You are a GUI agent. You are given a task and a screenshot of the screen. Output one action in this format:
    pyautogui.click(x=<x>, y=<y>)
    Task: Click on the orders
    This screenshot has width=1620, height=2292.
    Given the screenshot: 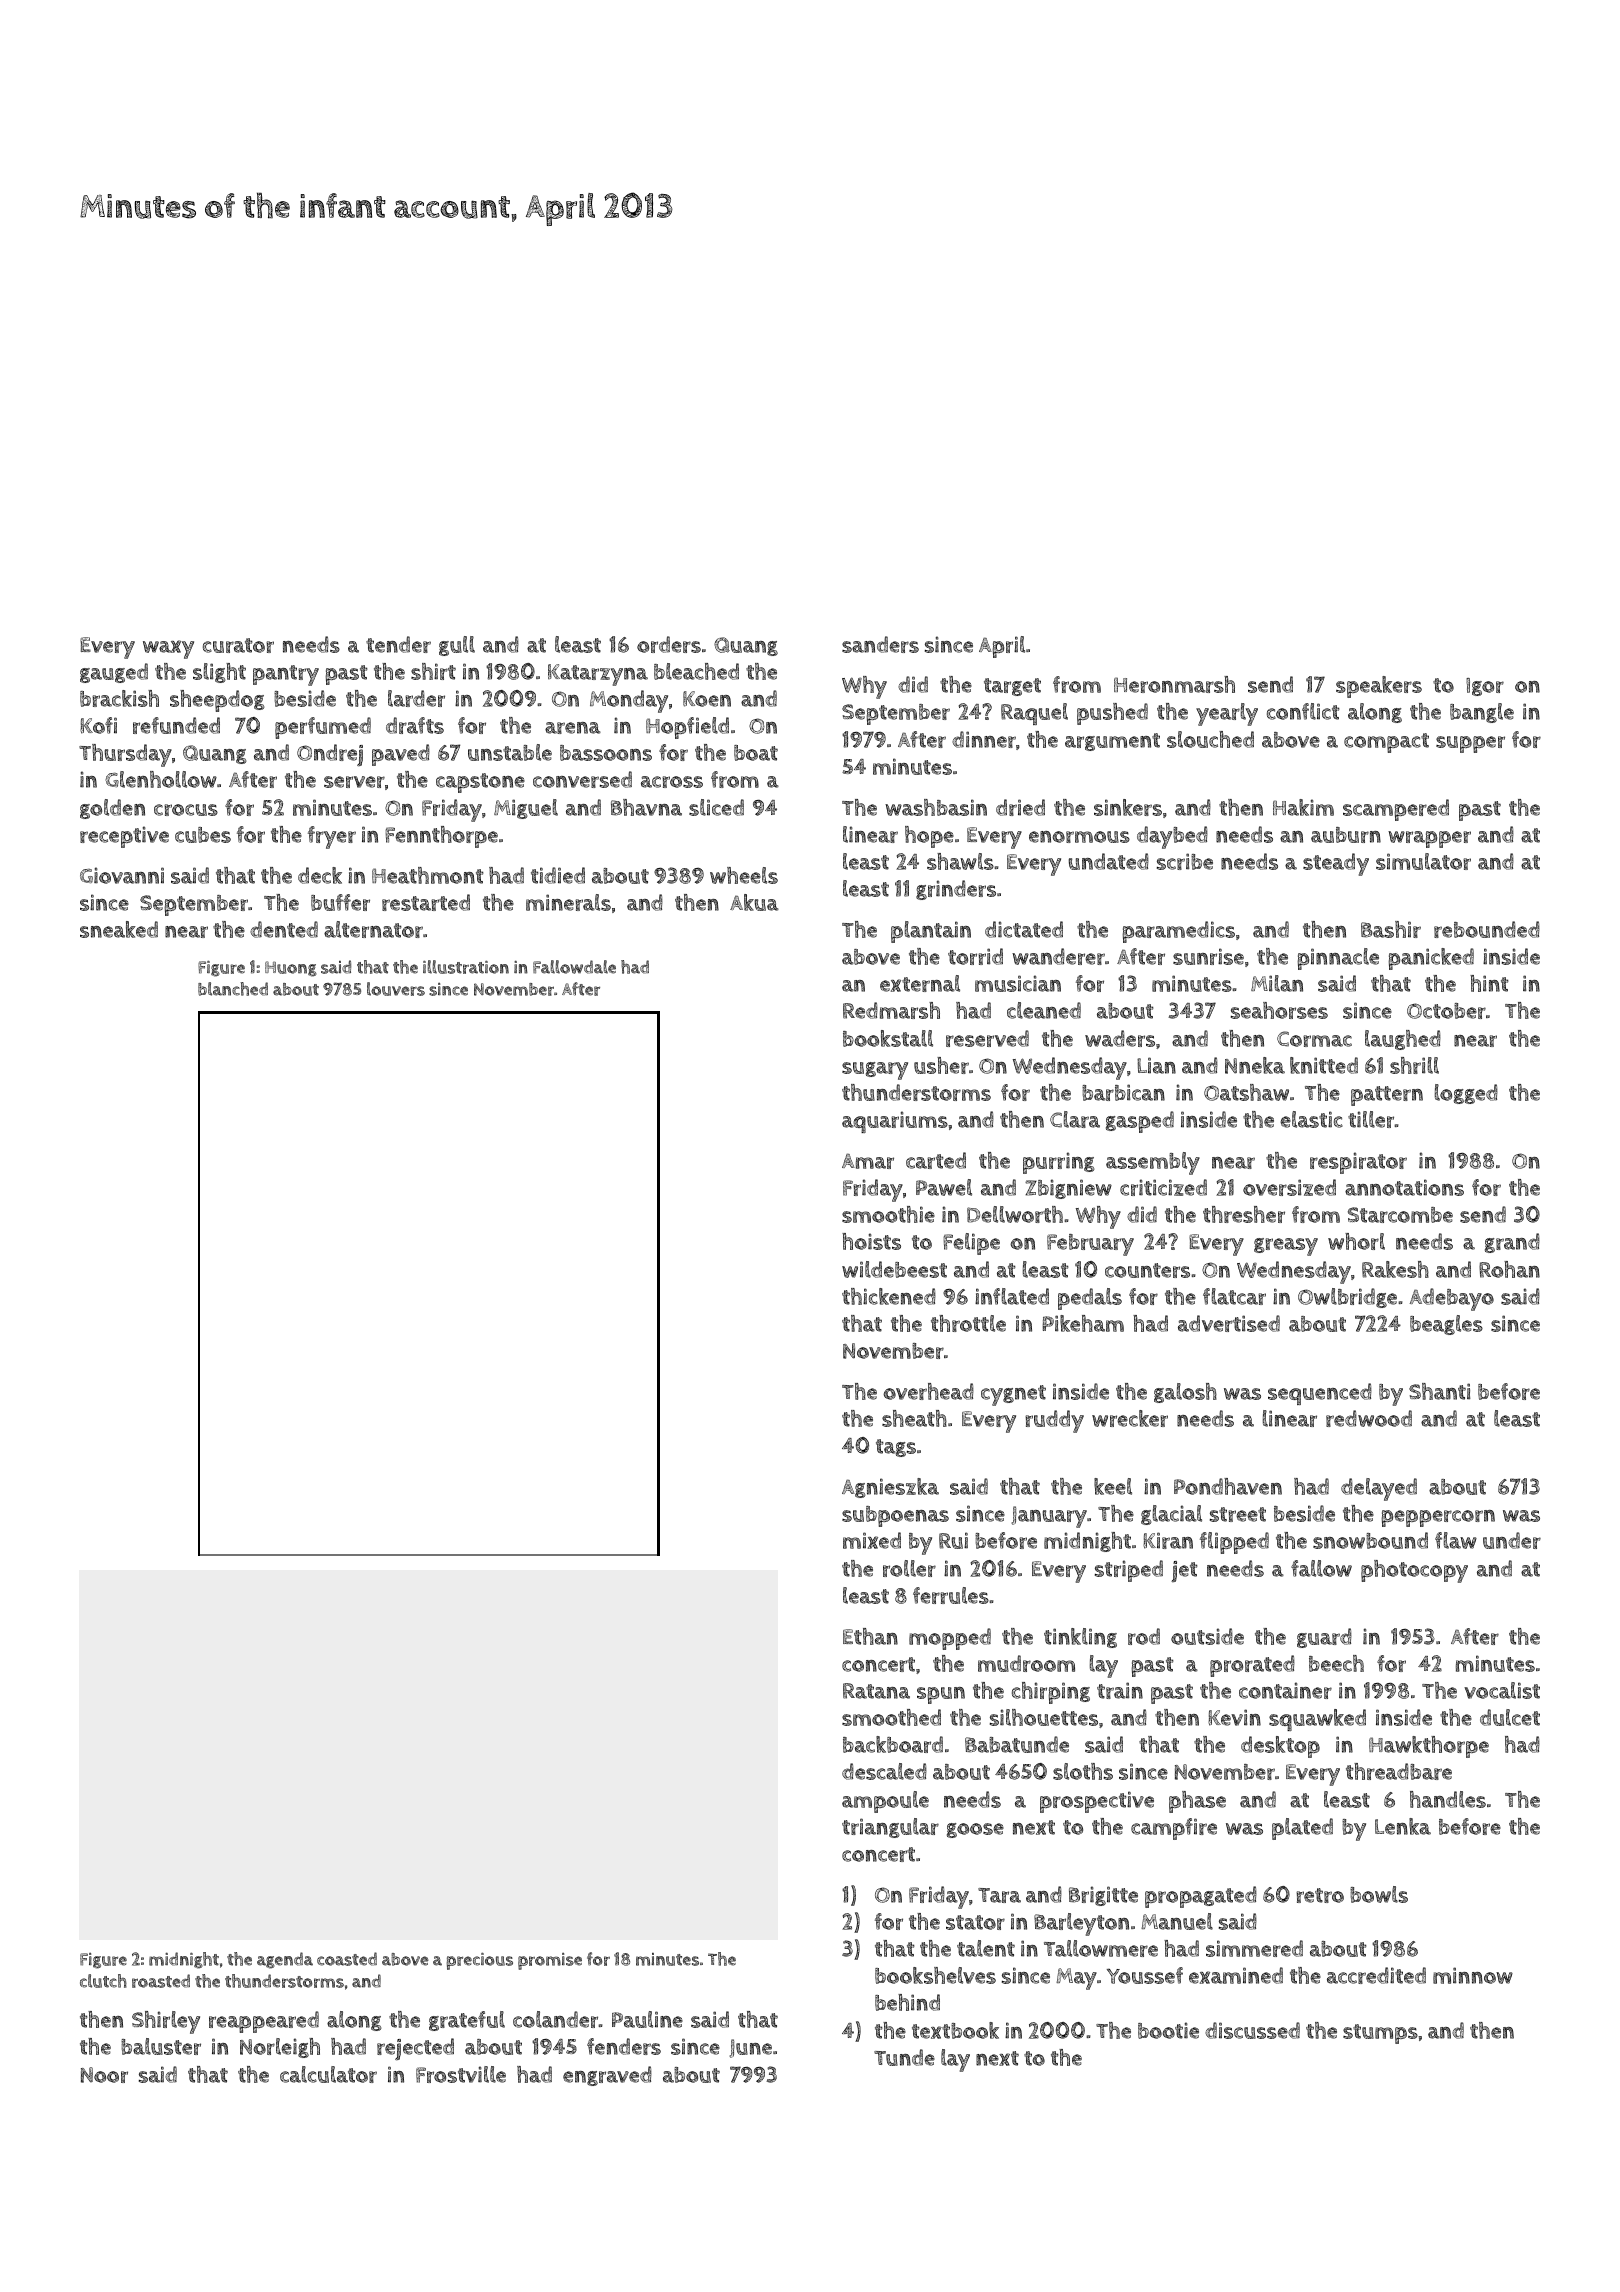 What is the action you would take?
    pyautogui.click(x=669, y=644)
